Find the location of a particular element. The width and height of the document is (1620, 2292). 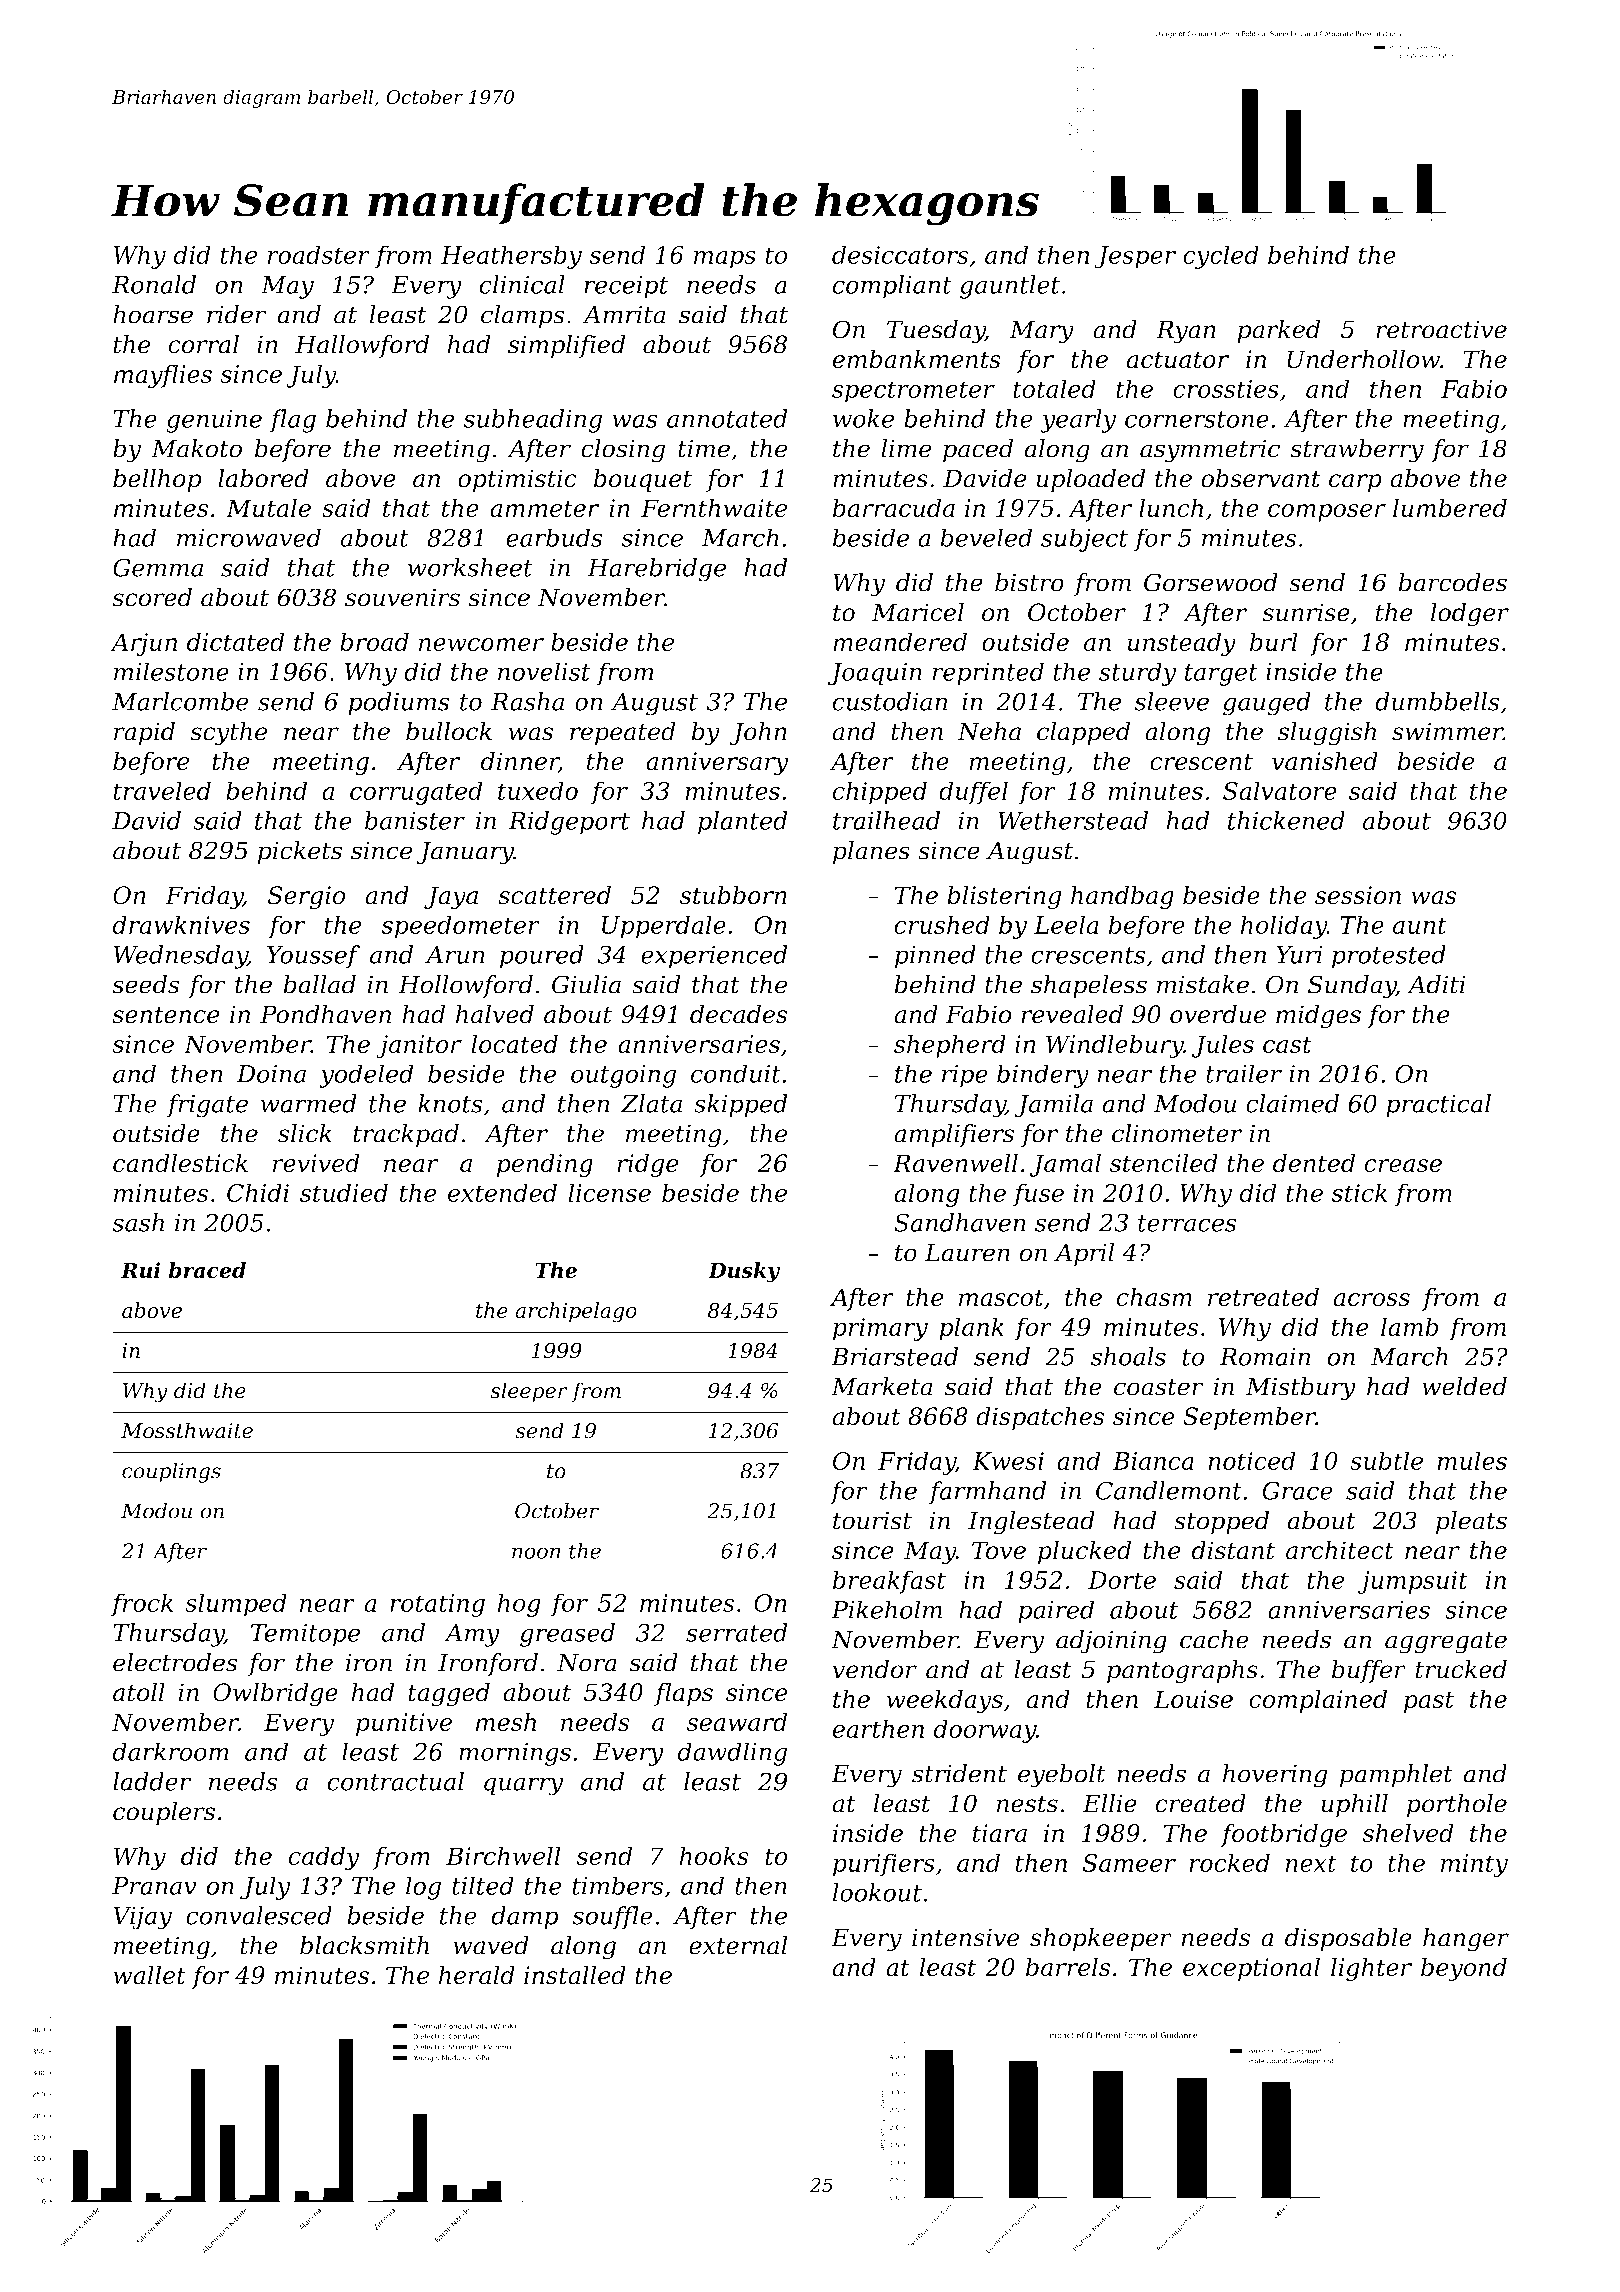

cycled is located at coordinates (1221, 257).
